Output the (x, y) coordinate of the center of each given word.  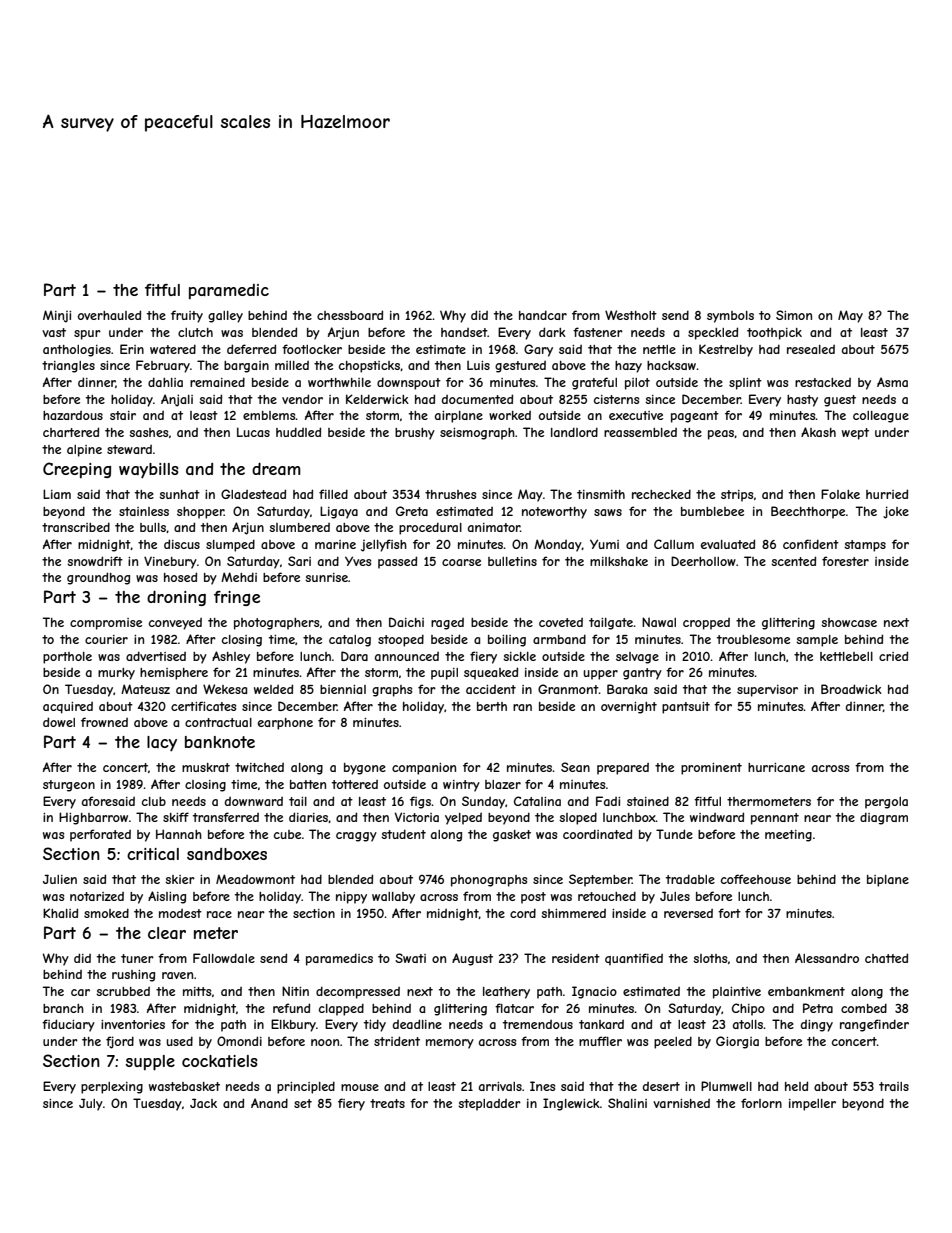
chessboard (350, 315)
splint (745, 384)
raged (447, 624)
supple (150, 1063)
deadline (417, 1024)
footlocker (312, 349)
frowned (104, 722)
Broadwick (851, 689)
